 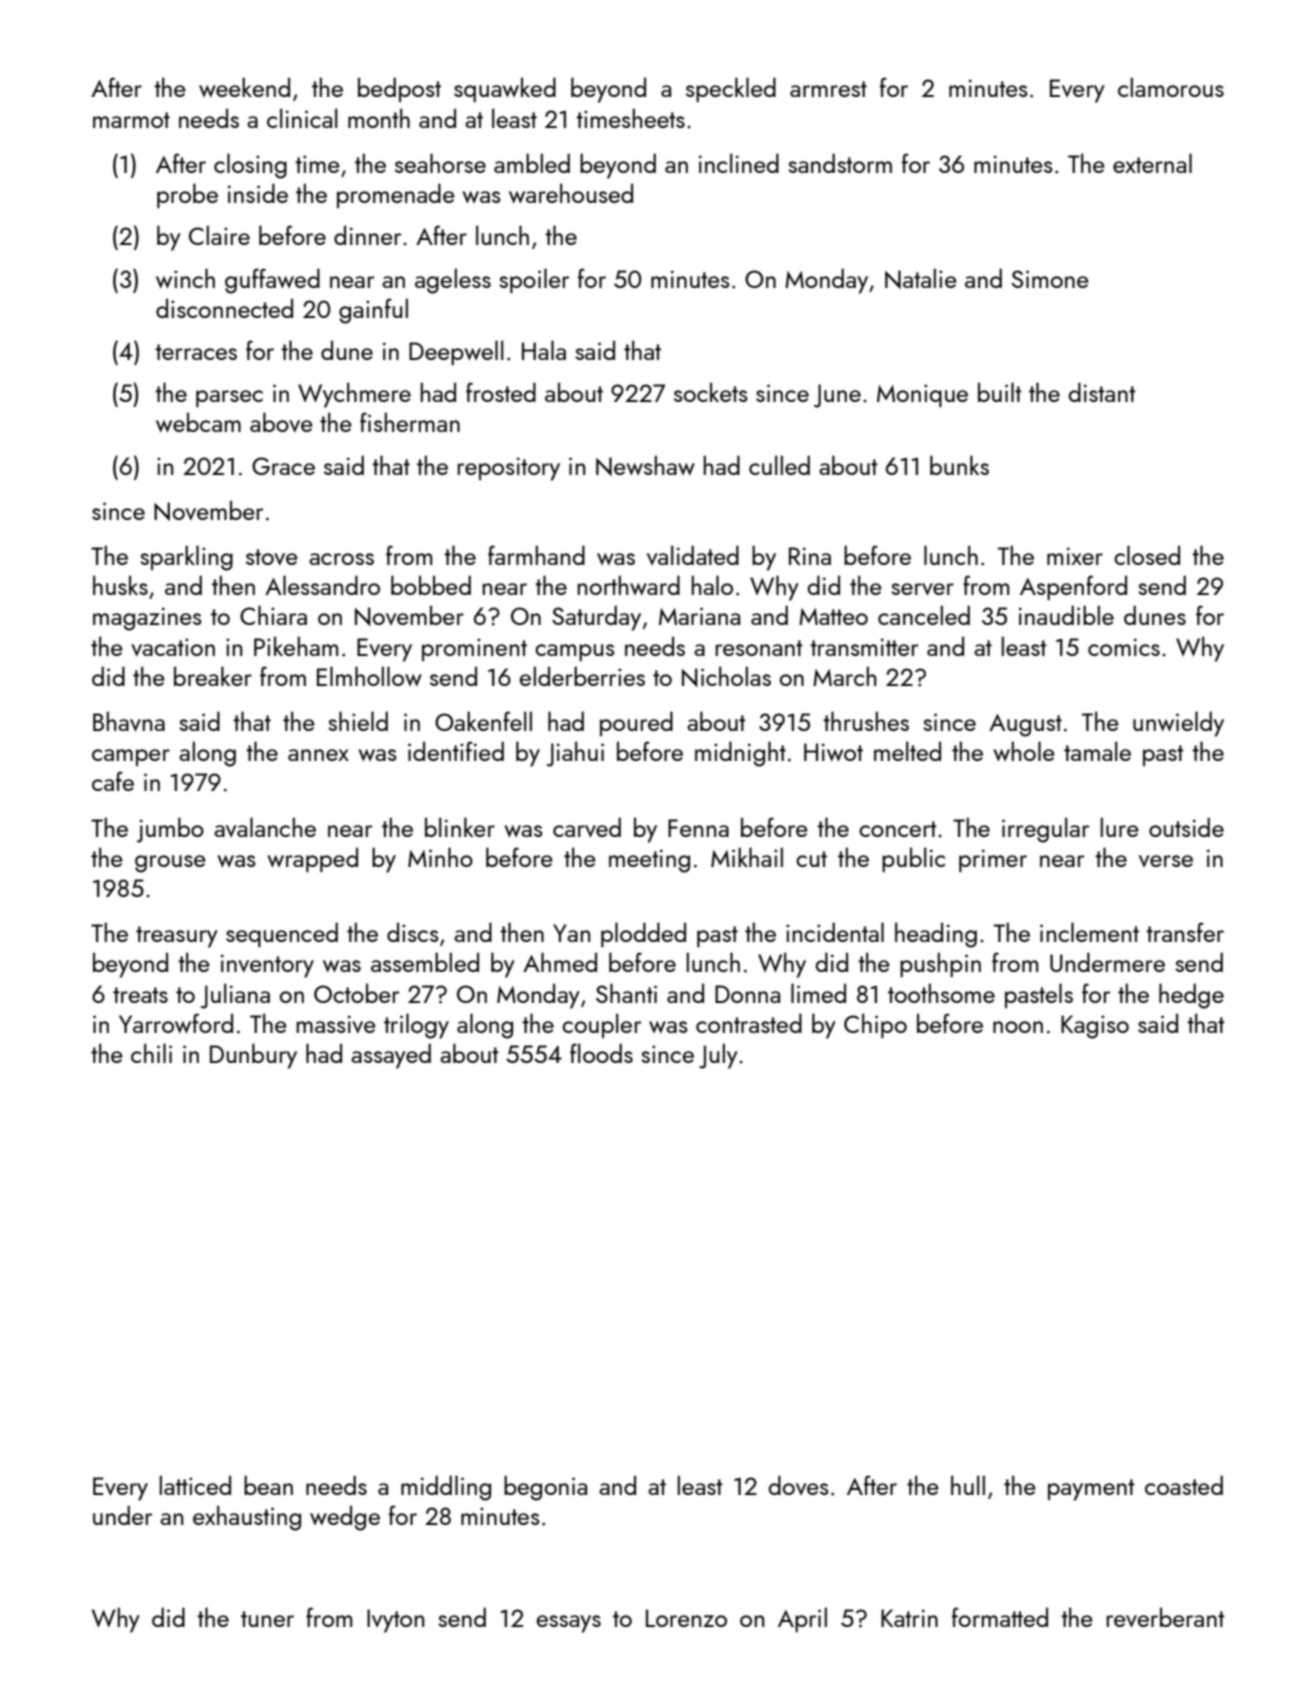 I want to click on disconnected, so click(x=224, y=308).
